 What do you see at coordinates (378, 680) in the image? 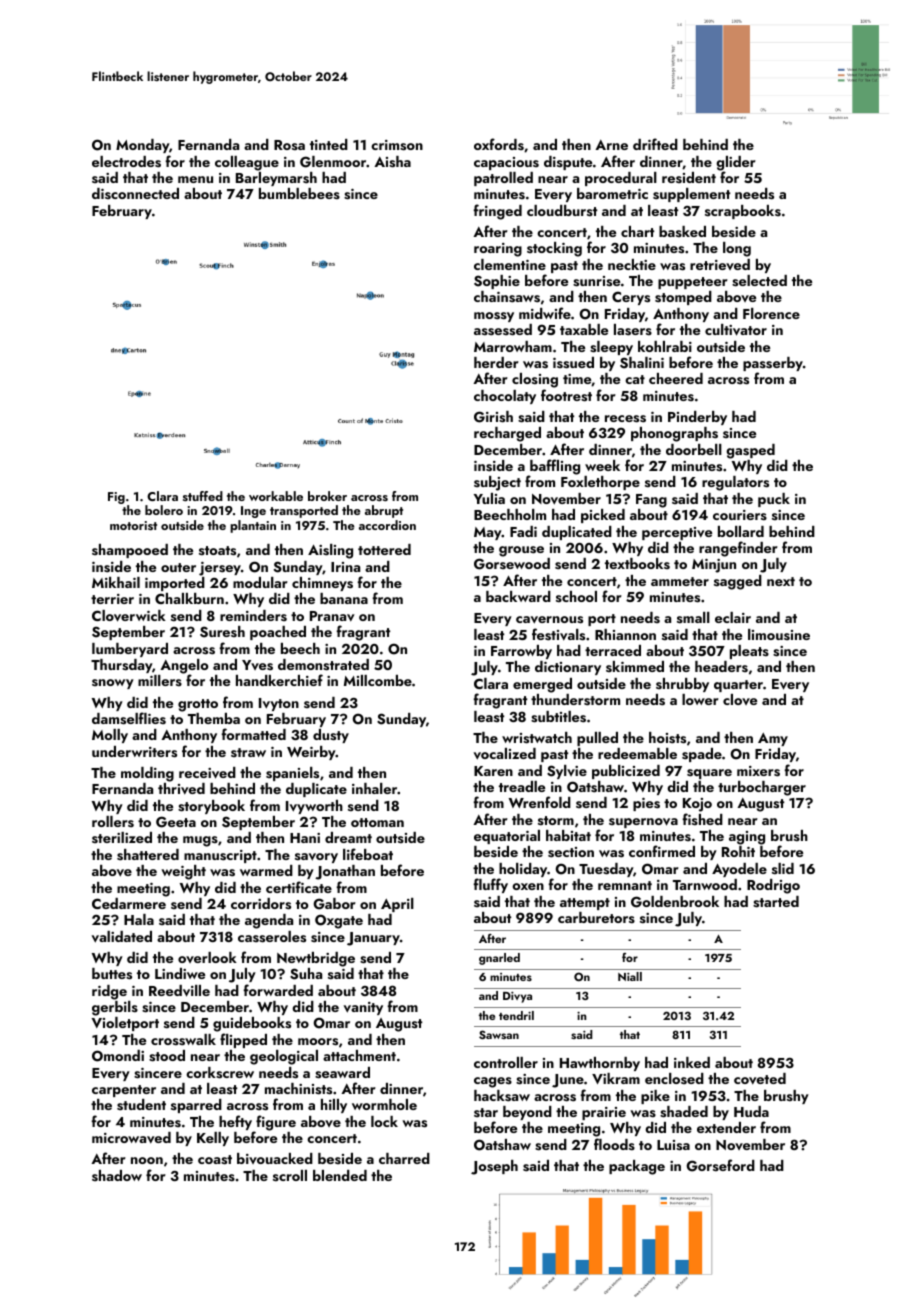
I see `Millcombe` at bounding box center [378, 680].
